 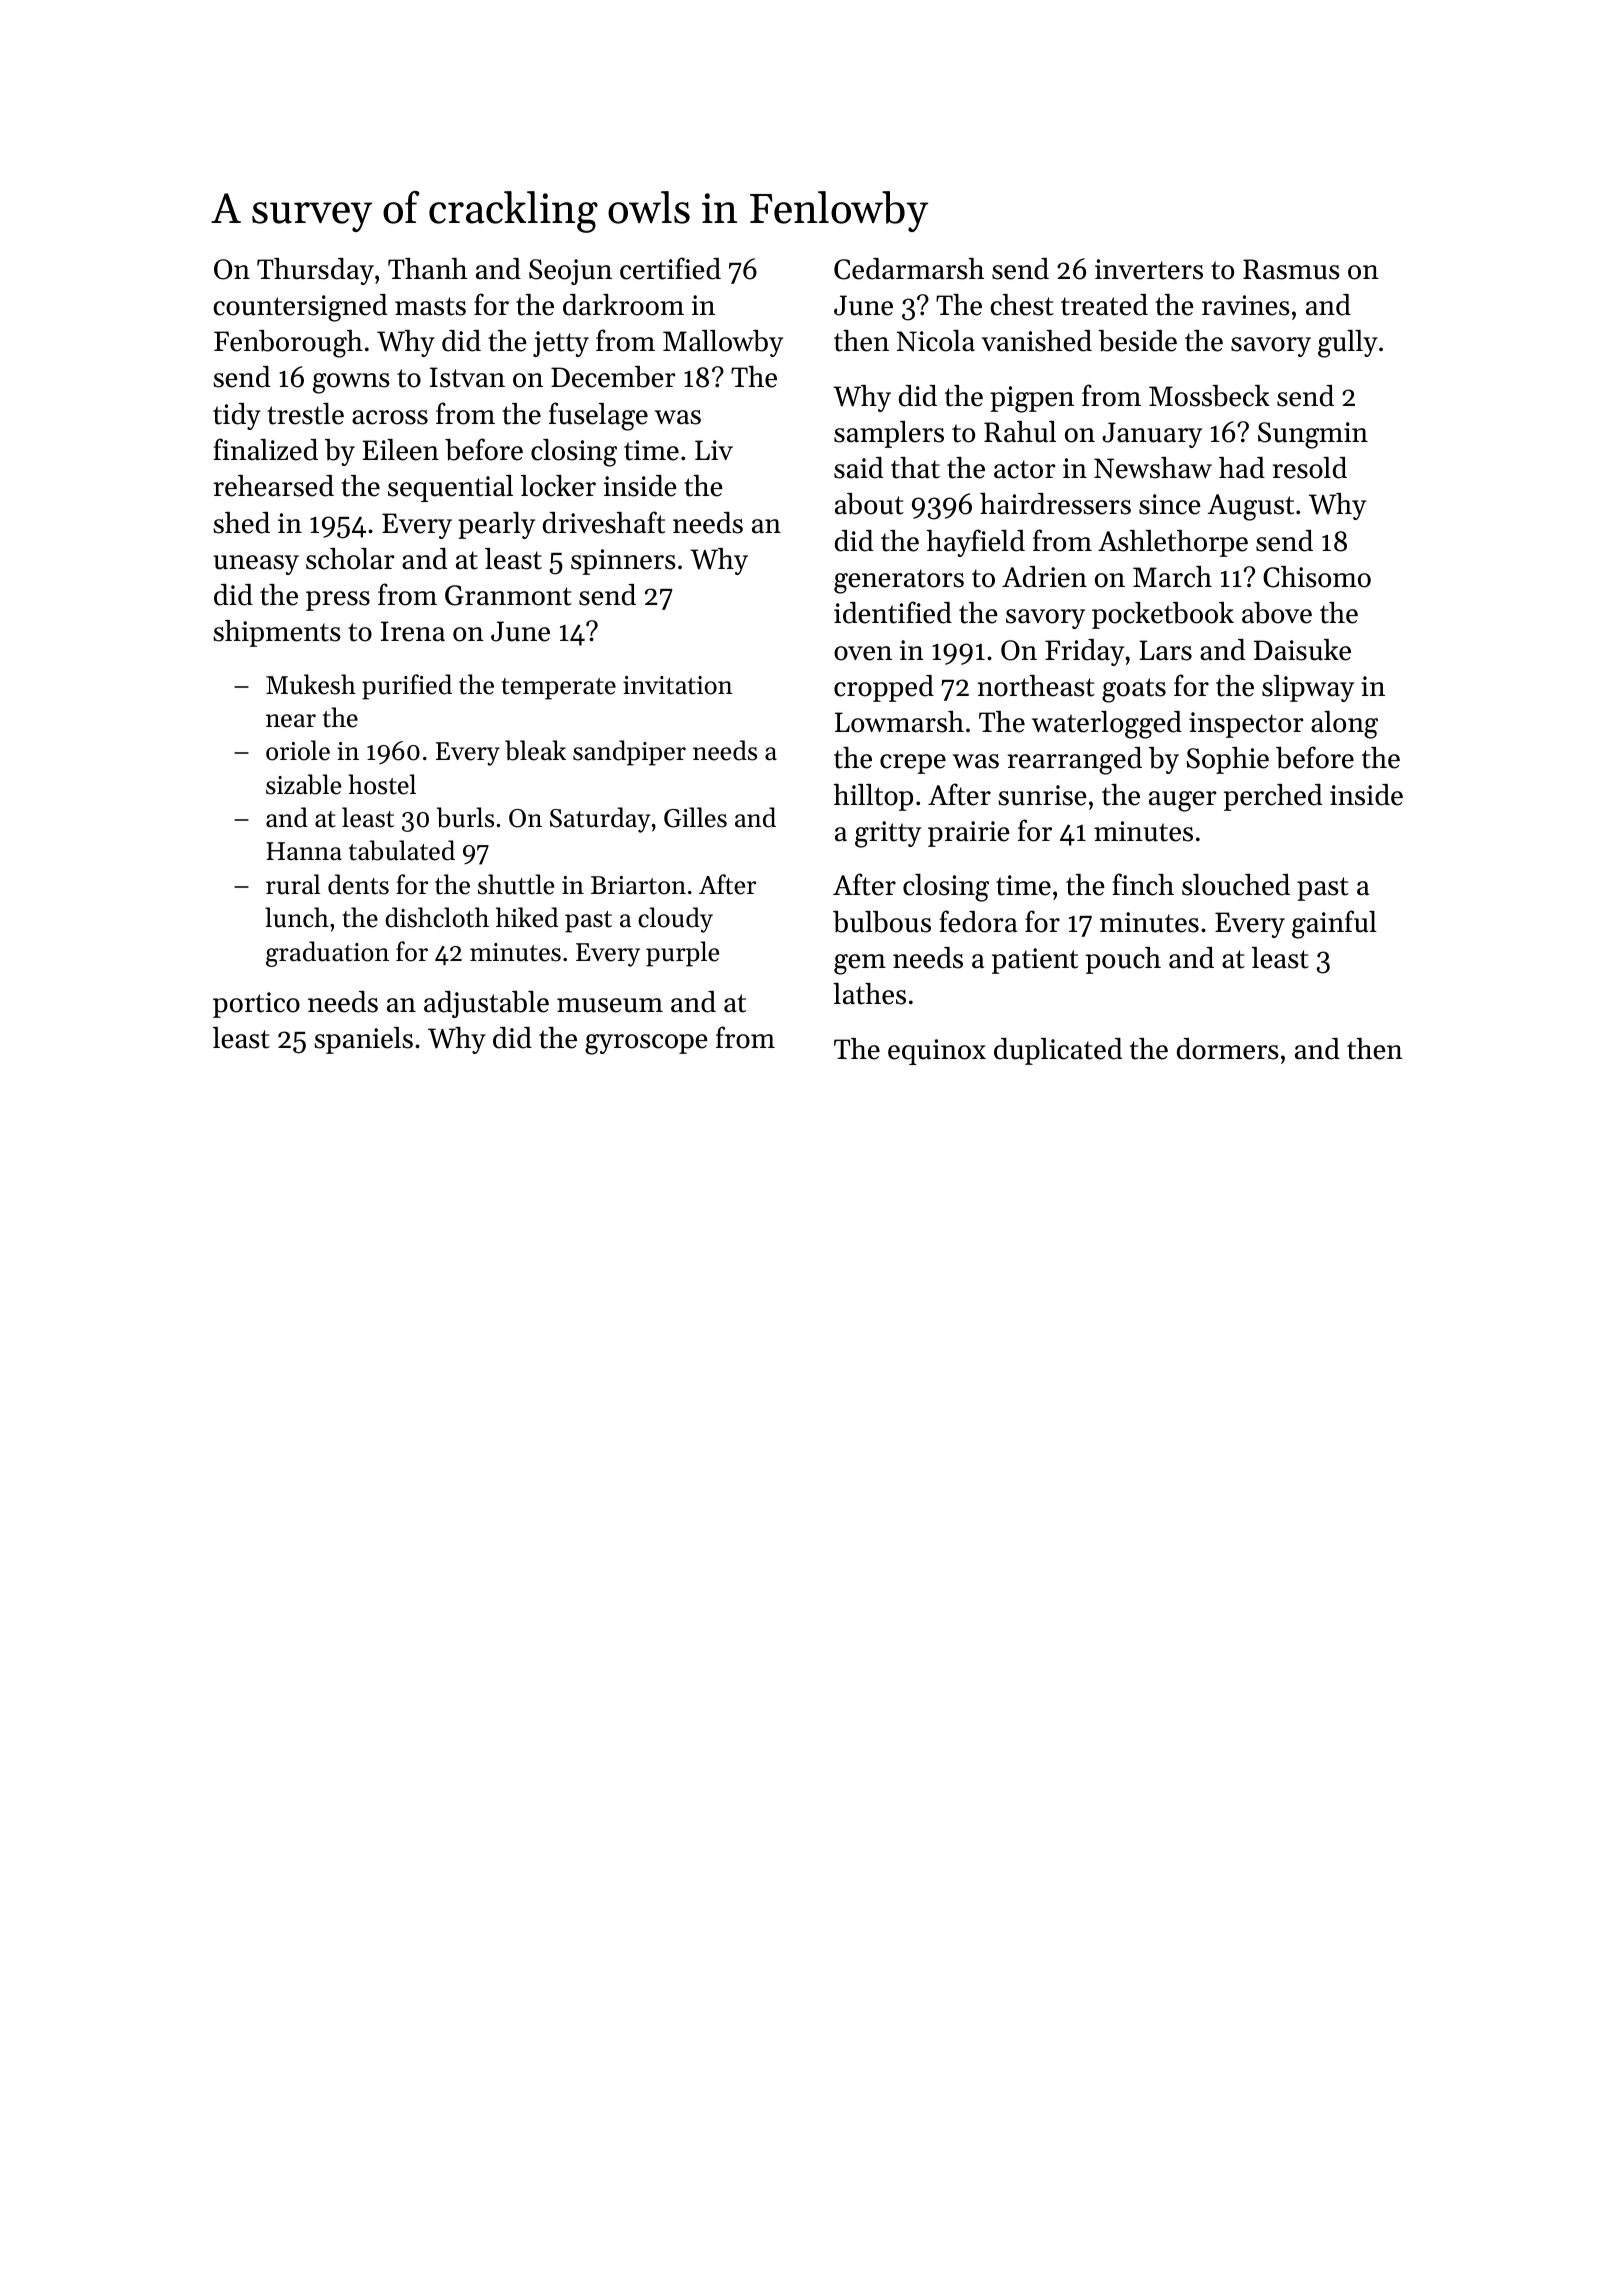 What do you see at coordinates (638, 885) in the image?
I see `Briarton` at bounding box center [638, 885].
